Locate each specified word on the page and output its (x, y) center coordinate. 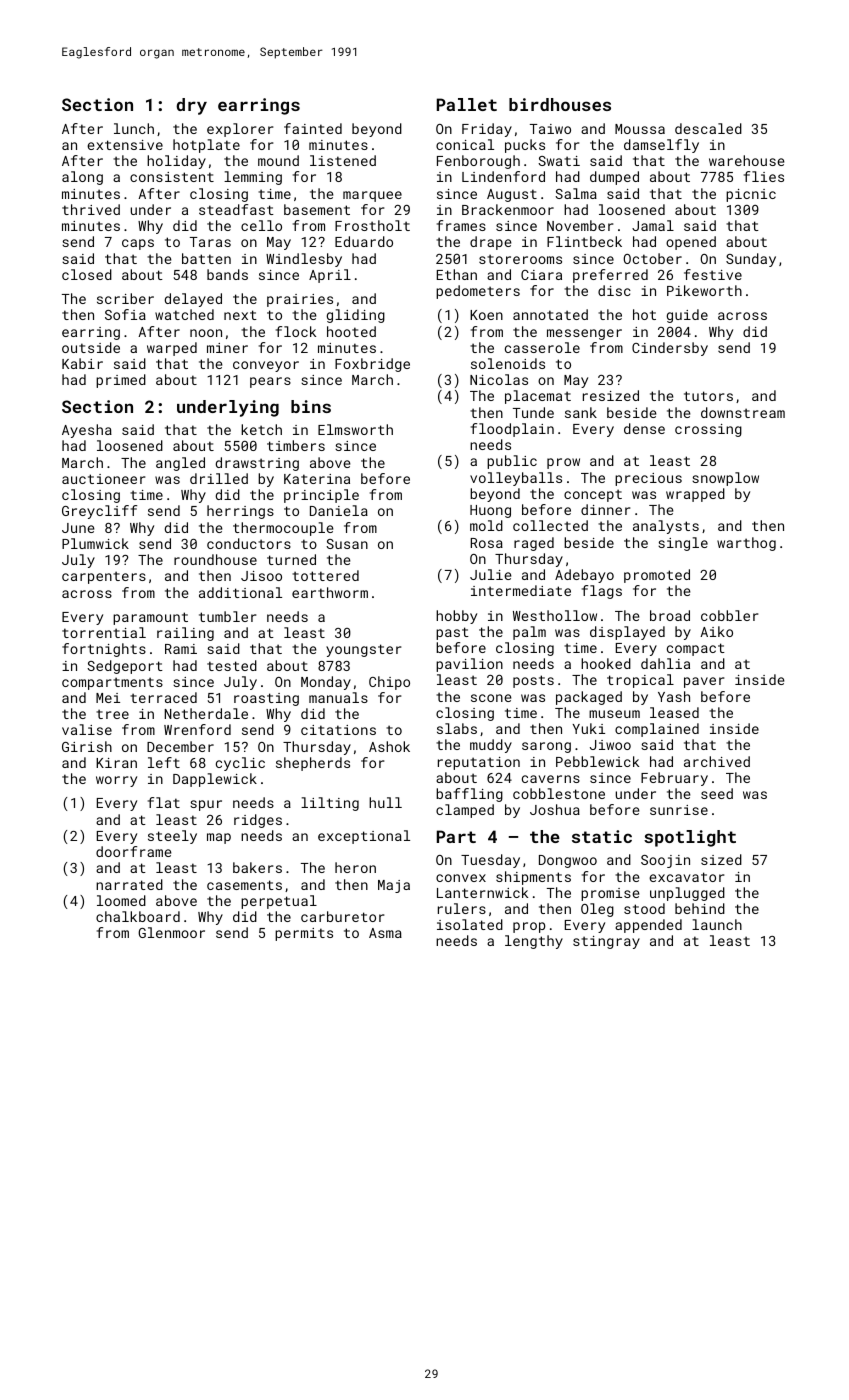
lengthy (534, 942)
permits (304, 934)
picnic (751, 195)
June (78, 528)
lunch (134, 128)
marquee (372, 196)
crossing (708, 430)
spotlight (690, 838)
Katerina (317, 479)
